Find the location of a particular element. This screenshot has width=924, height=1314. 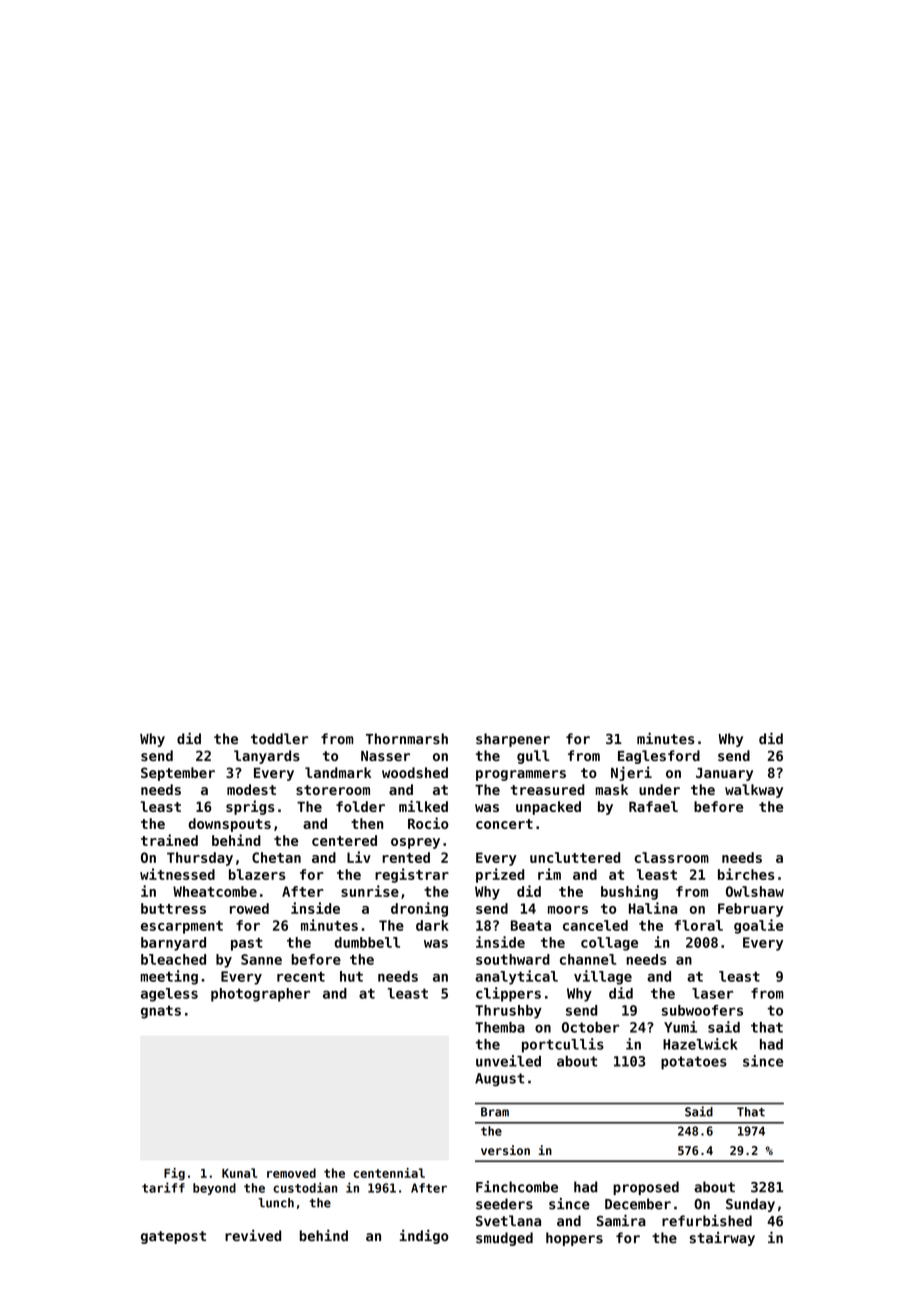

toddler is located at coordinates (279, 738).
